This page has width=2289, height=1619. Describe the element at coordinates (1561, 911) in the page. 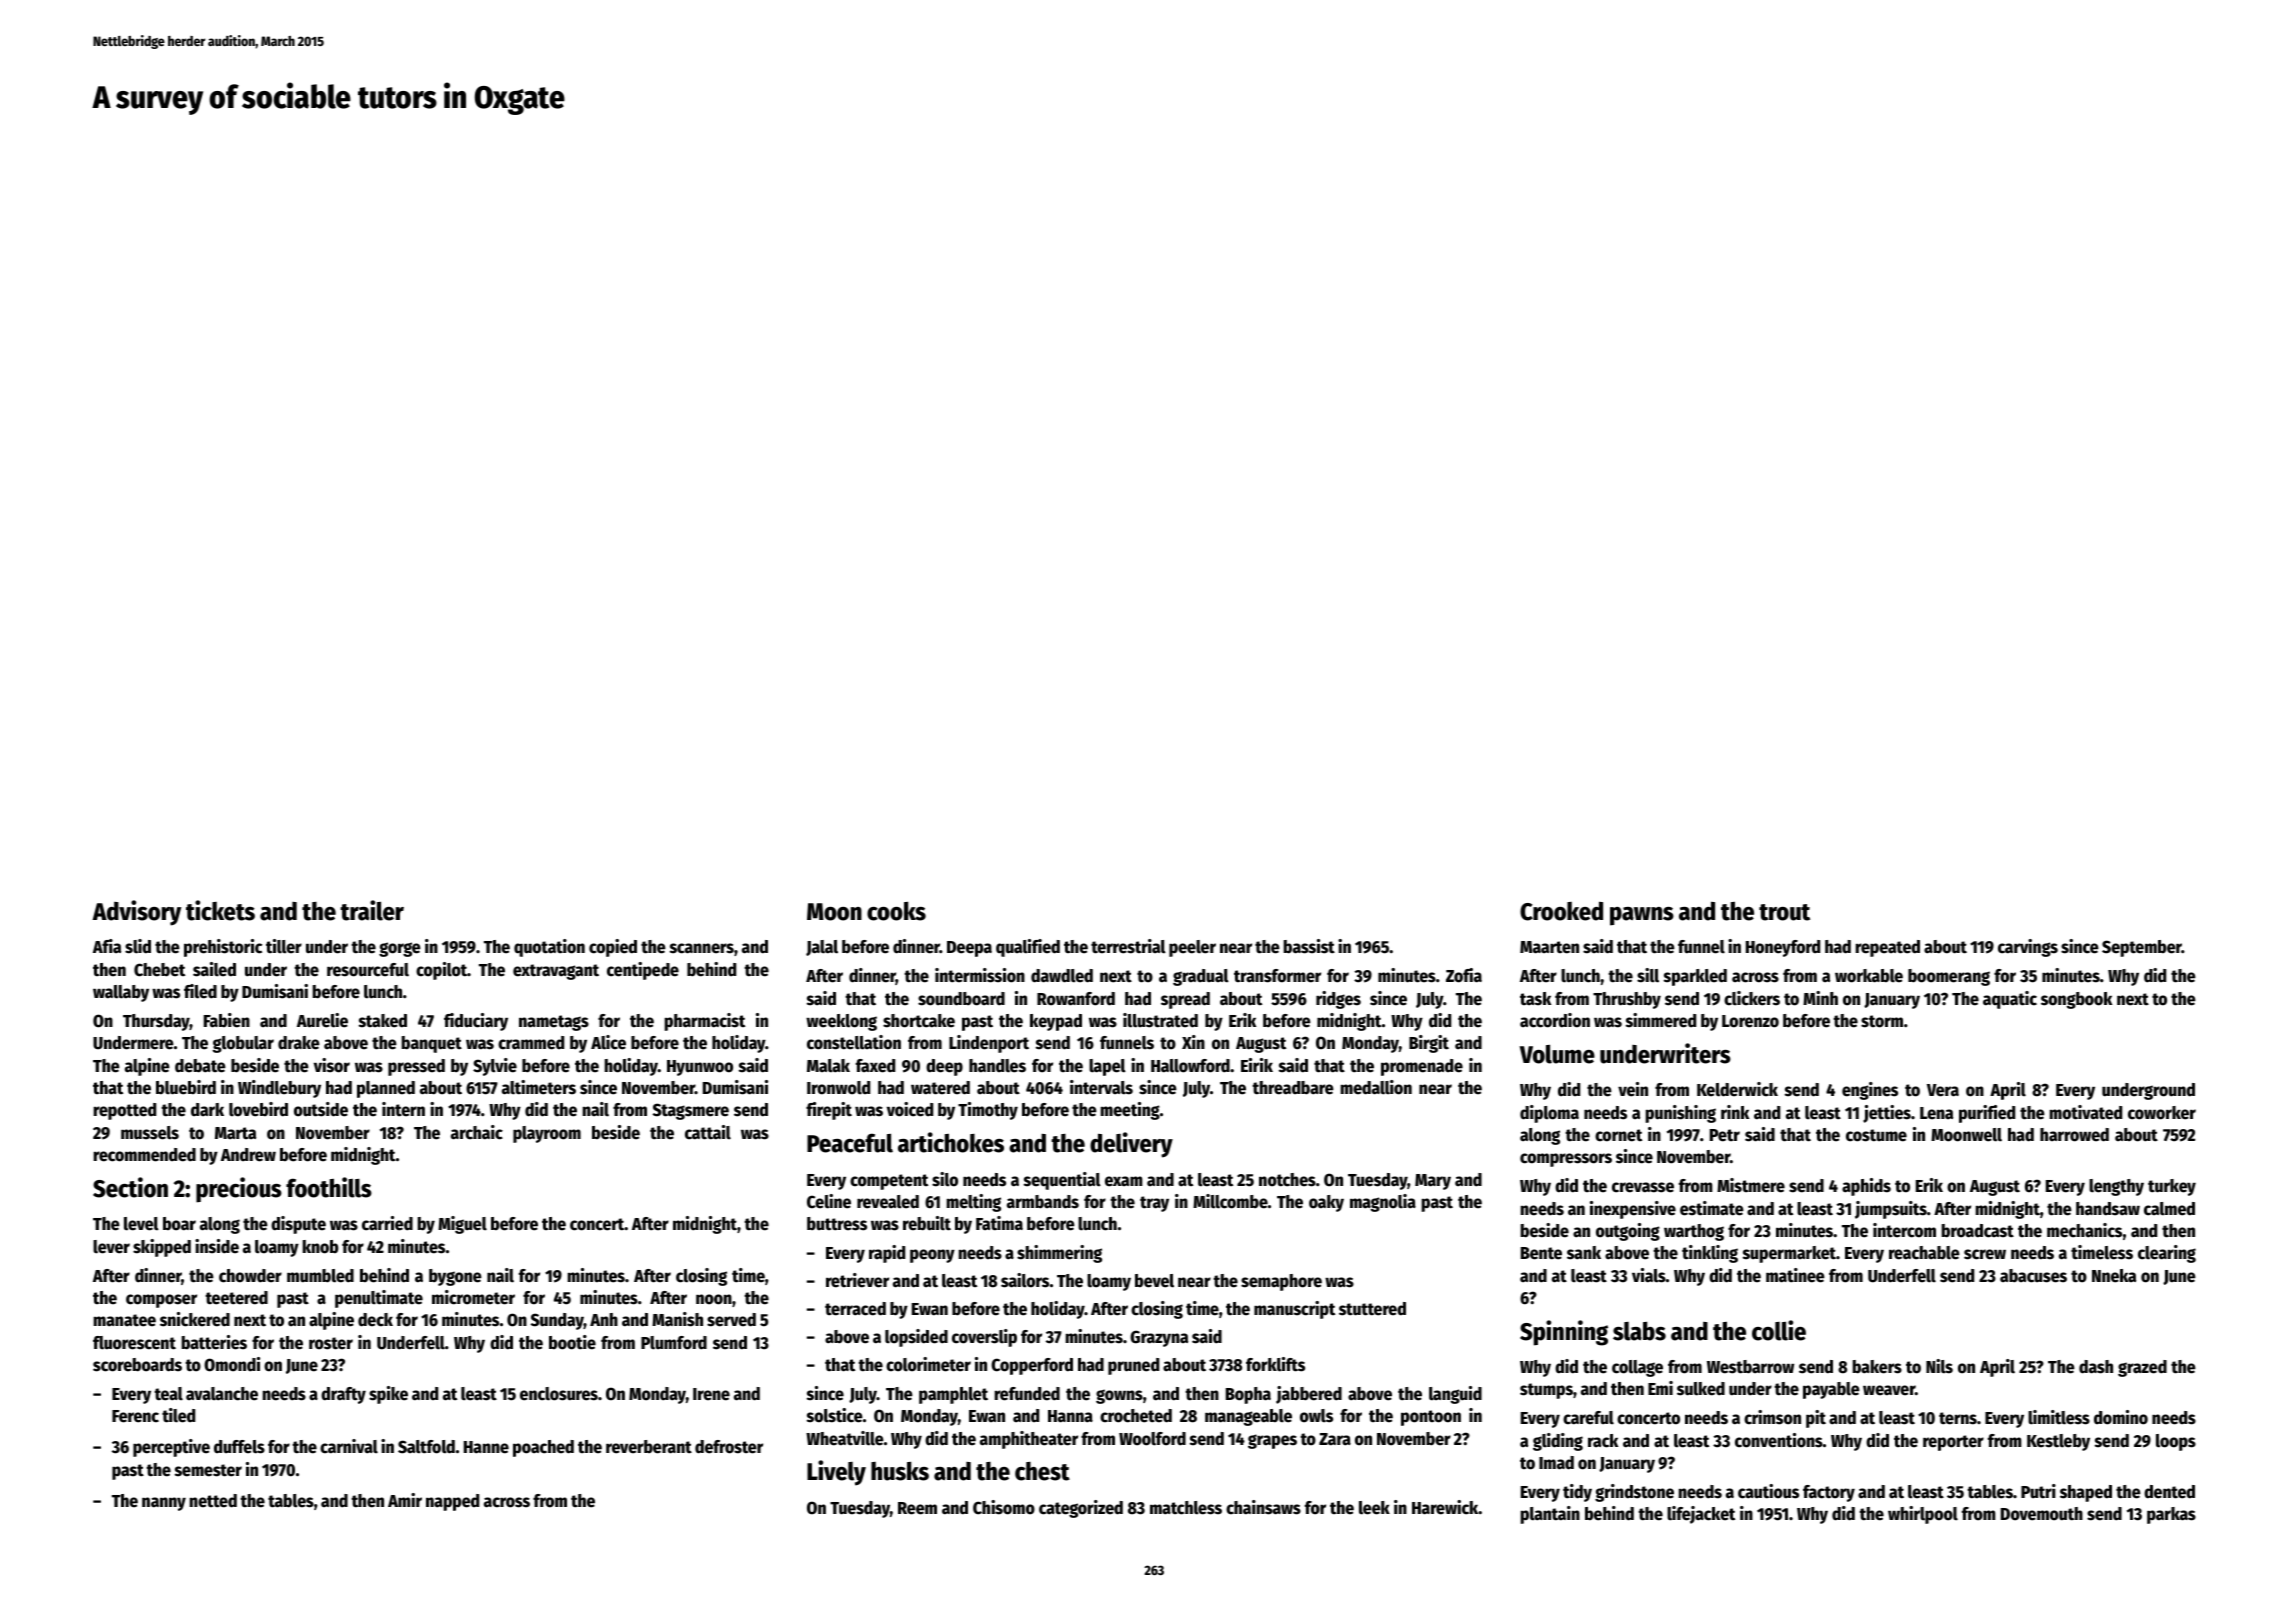

I see `Crooked` at that location.
